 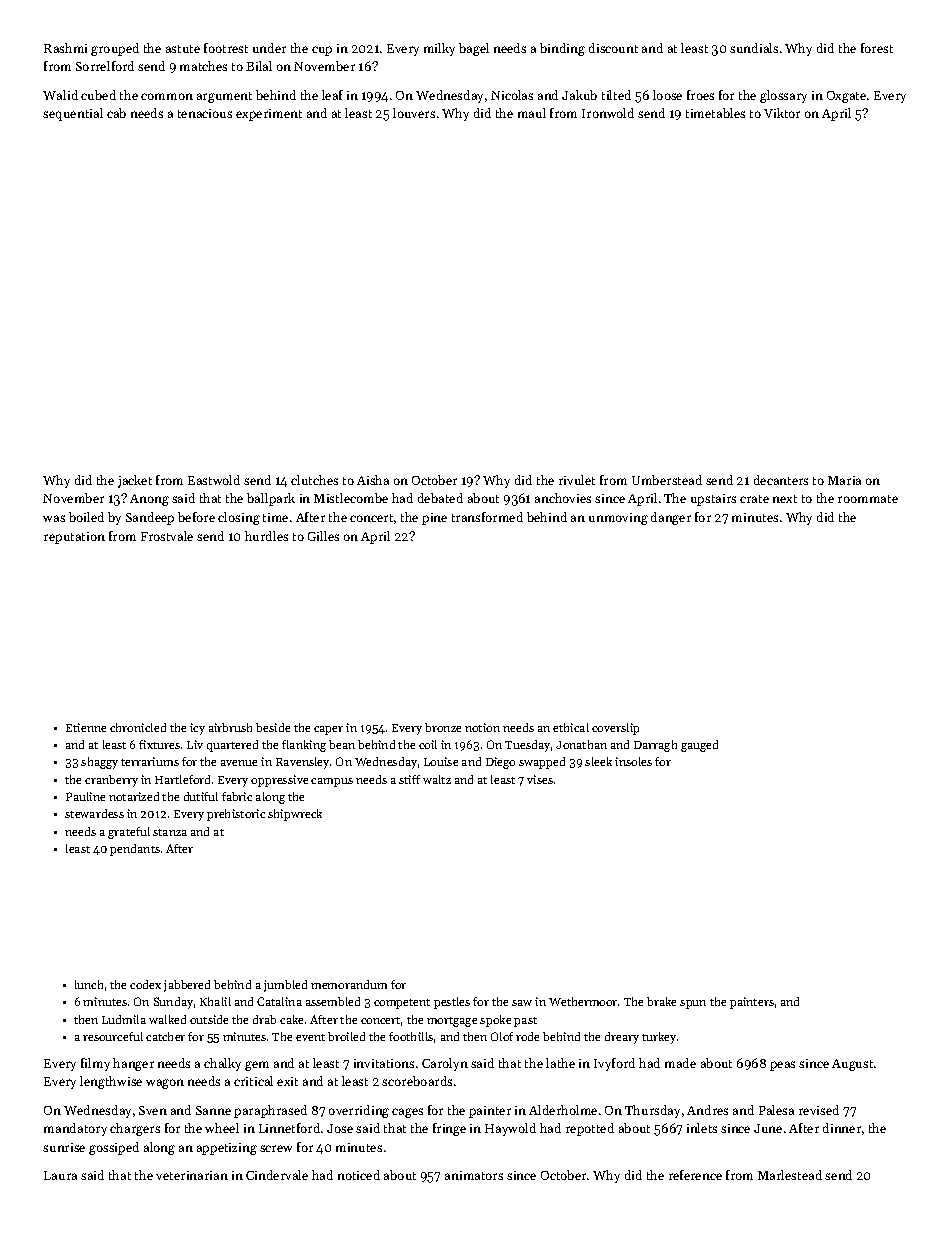 I want to click on transformed, so click(x=487, y=517).
